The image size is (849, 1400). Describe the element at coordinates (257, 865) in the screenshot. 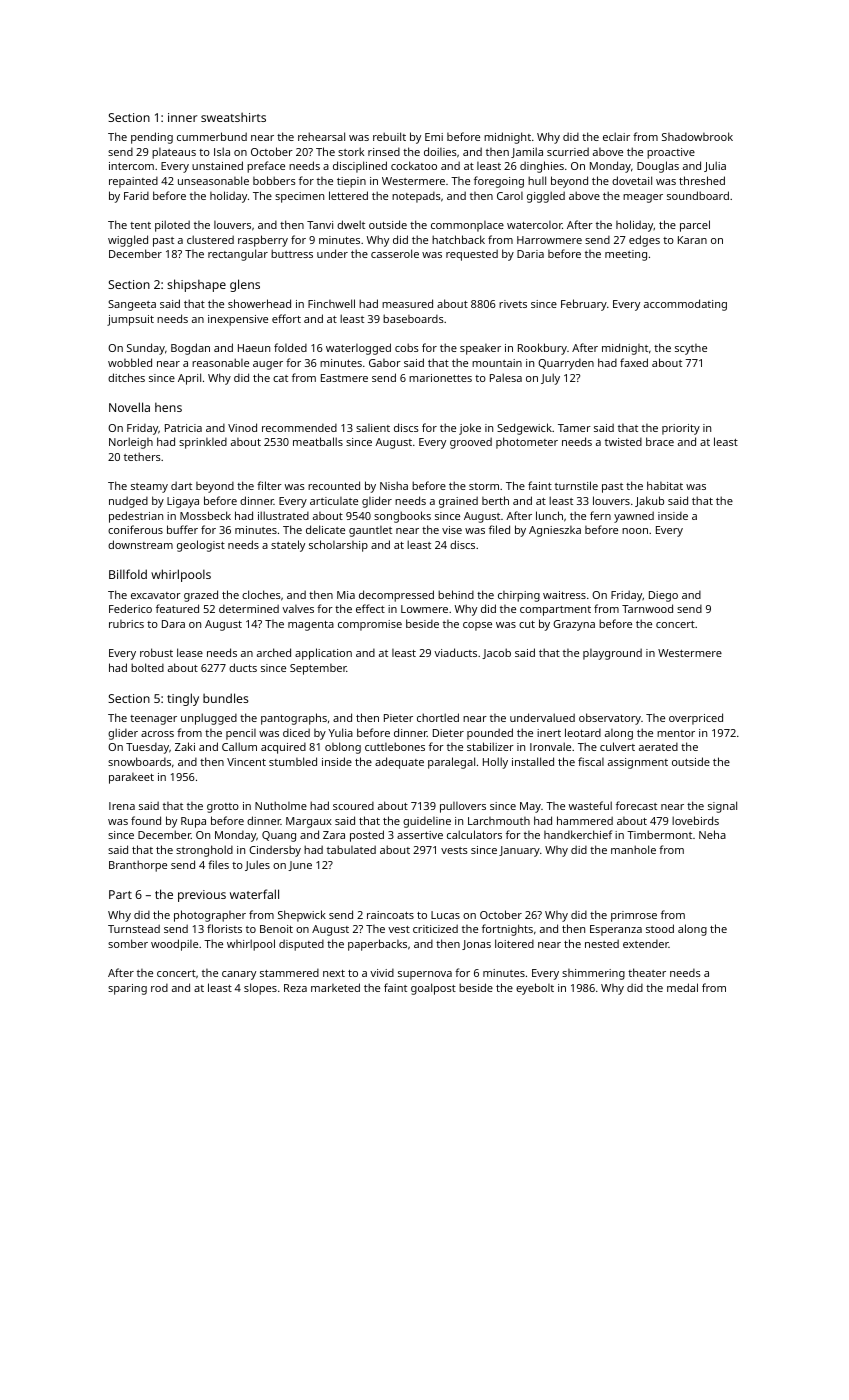

I see `Jules` at that location.
